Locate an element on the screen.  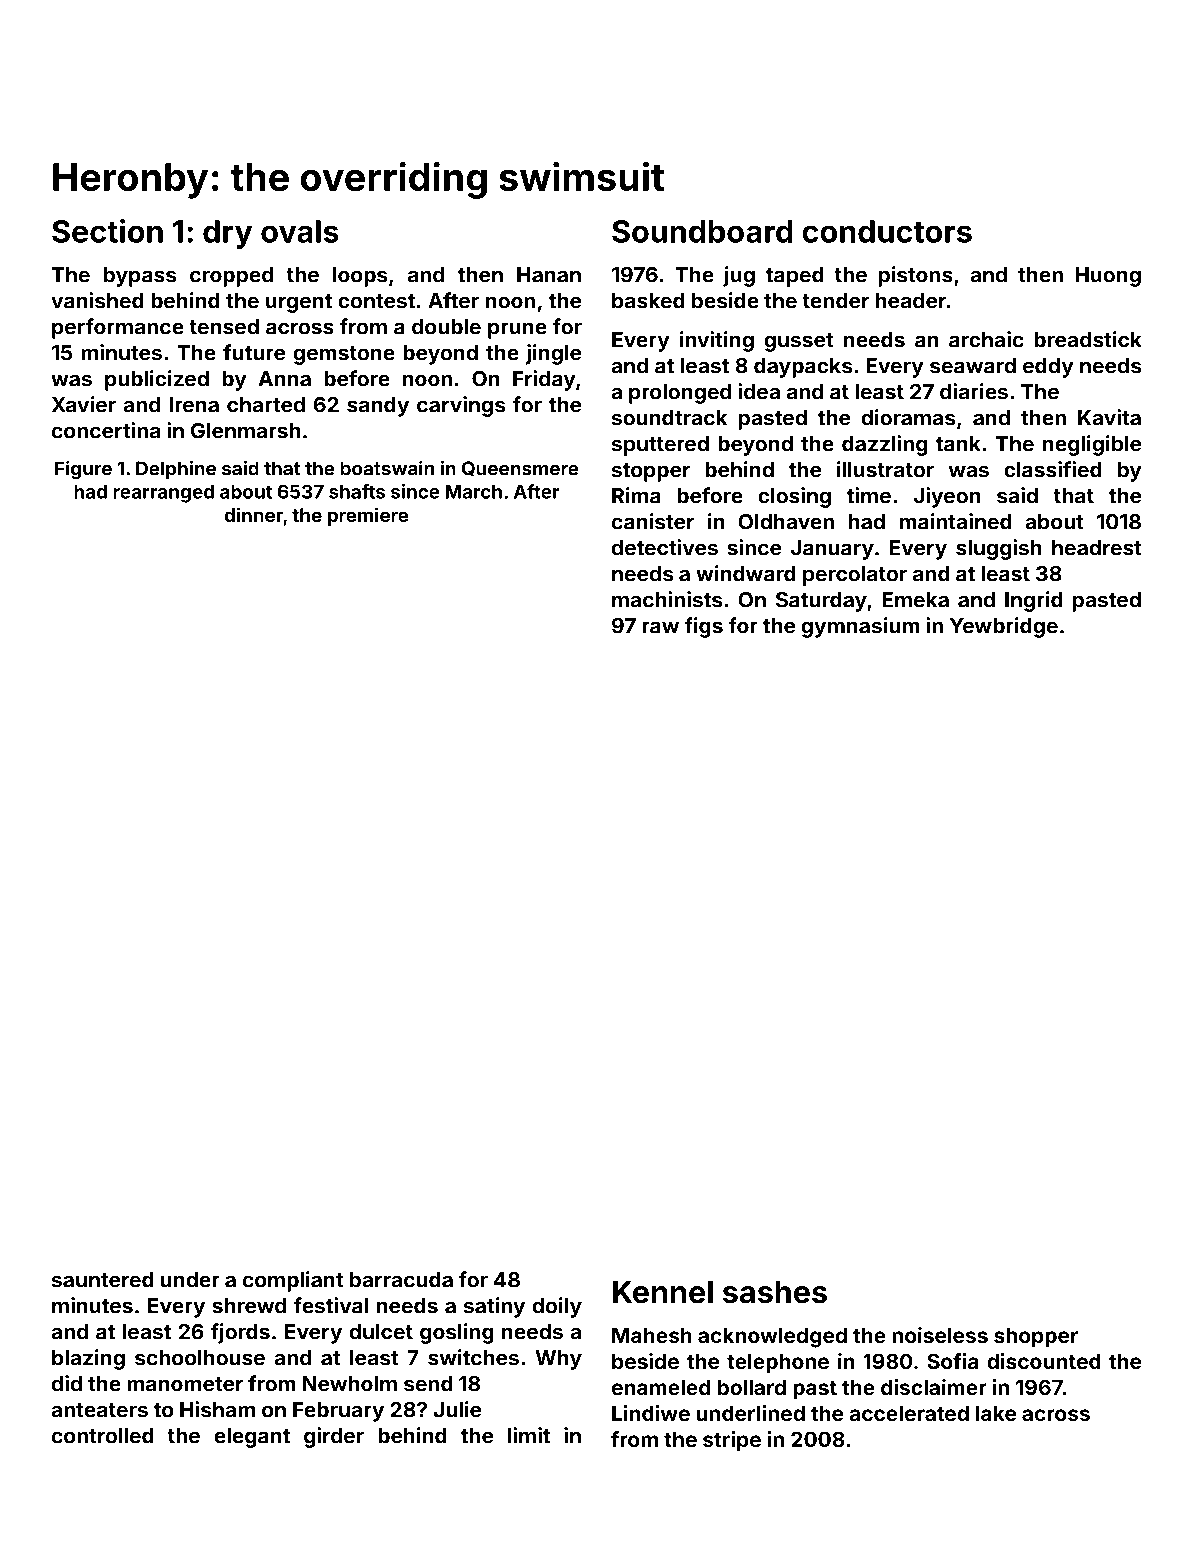
detectives is located at coordinates (665, 547).
